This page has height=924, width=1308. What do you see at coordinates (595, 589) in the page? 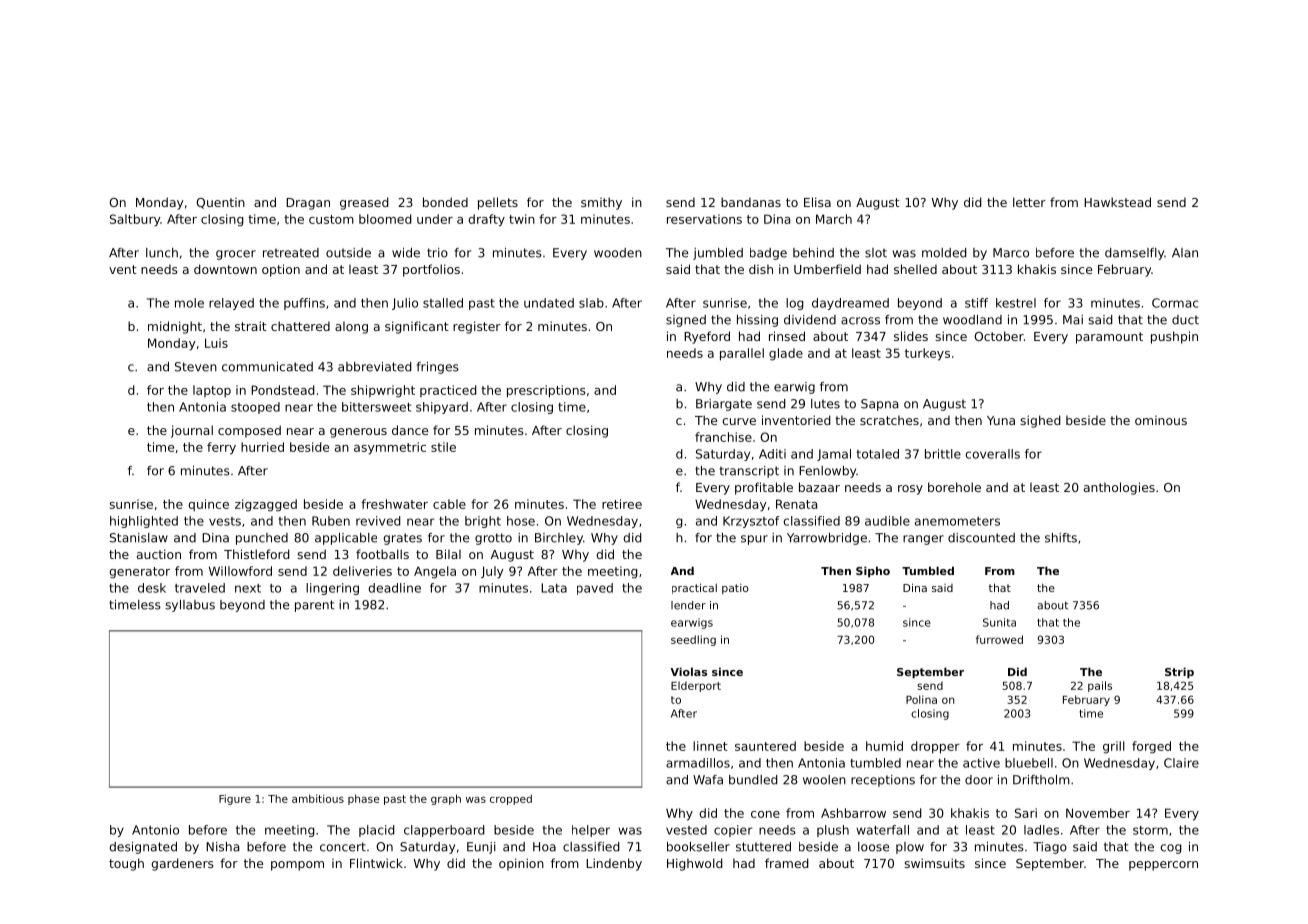
I see `paved` at bounding box center [595, 589].
